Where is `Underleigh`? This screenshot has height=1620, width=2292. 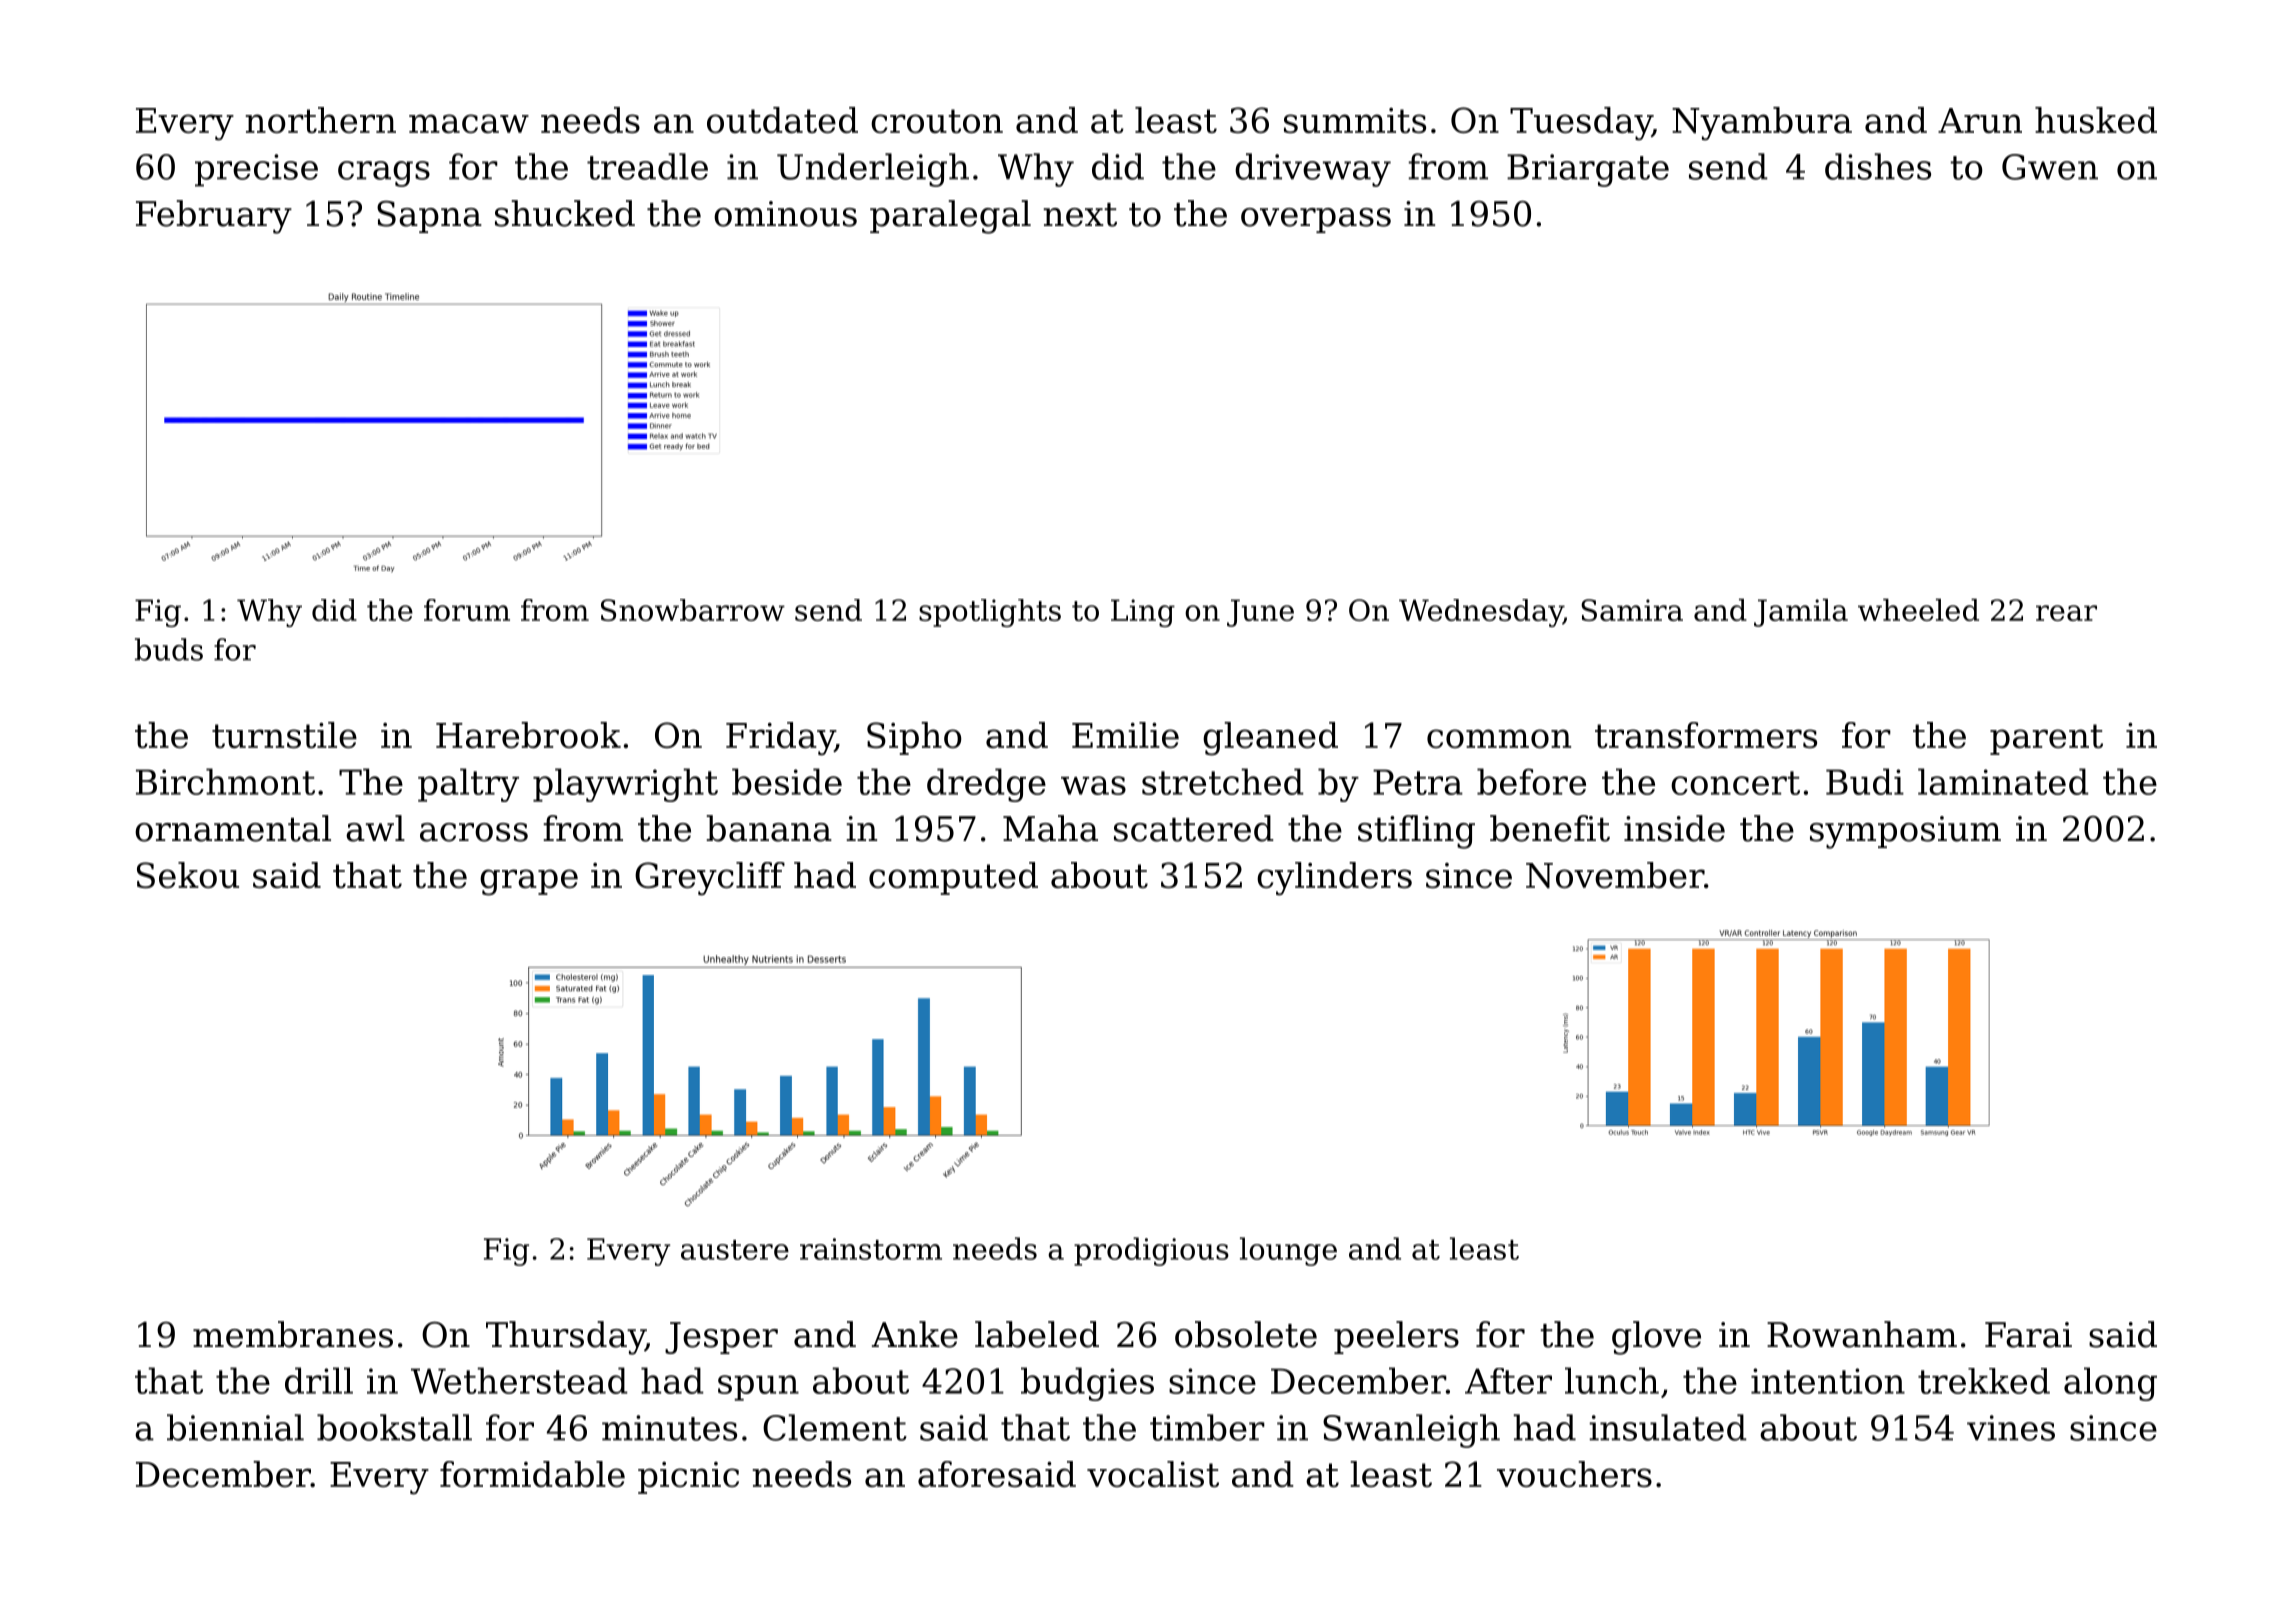 Underleigh is located at coordinates (873, 170).
